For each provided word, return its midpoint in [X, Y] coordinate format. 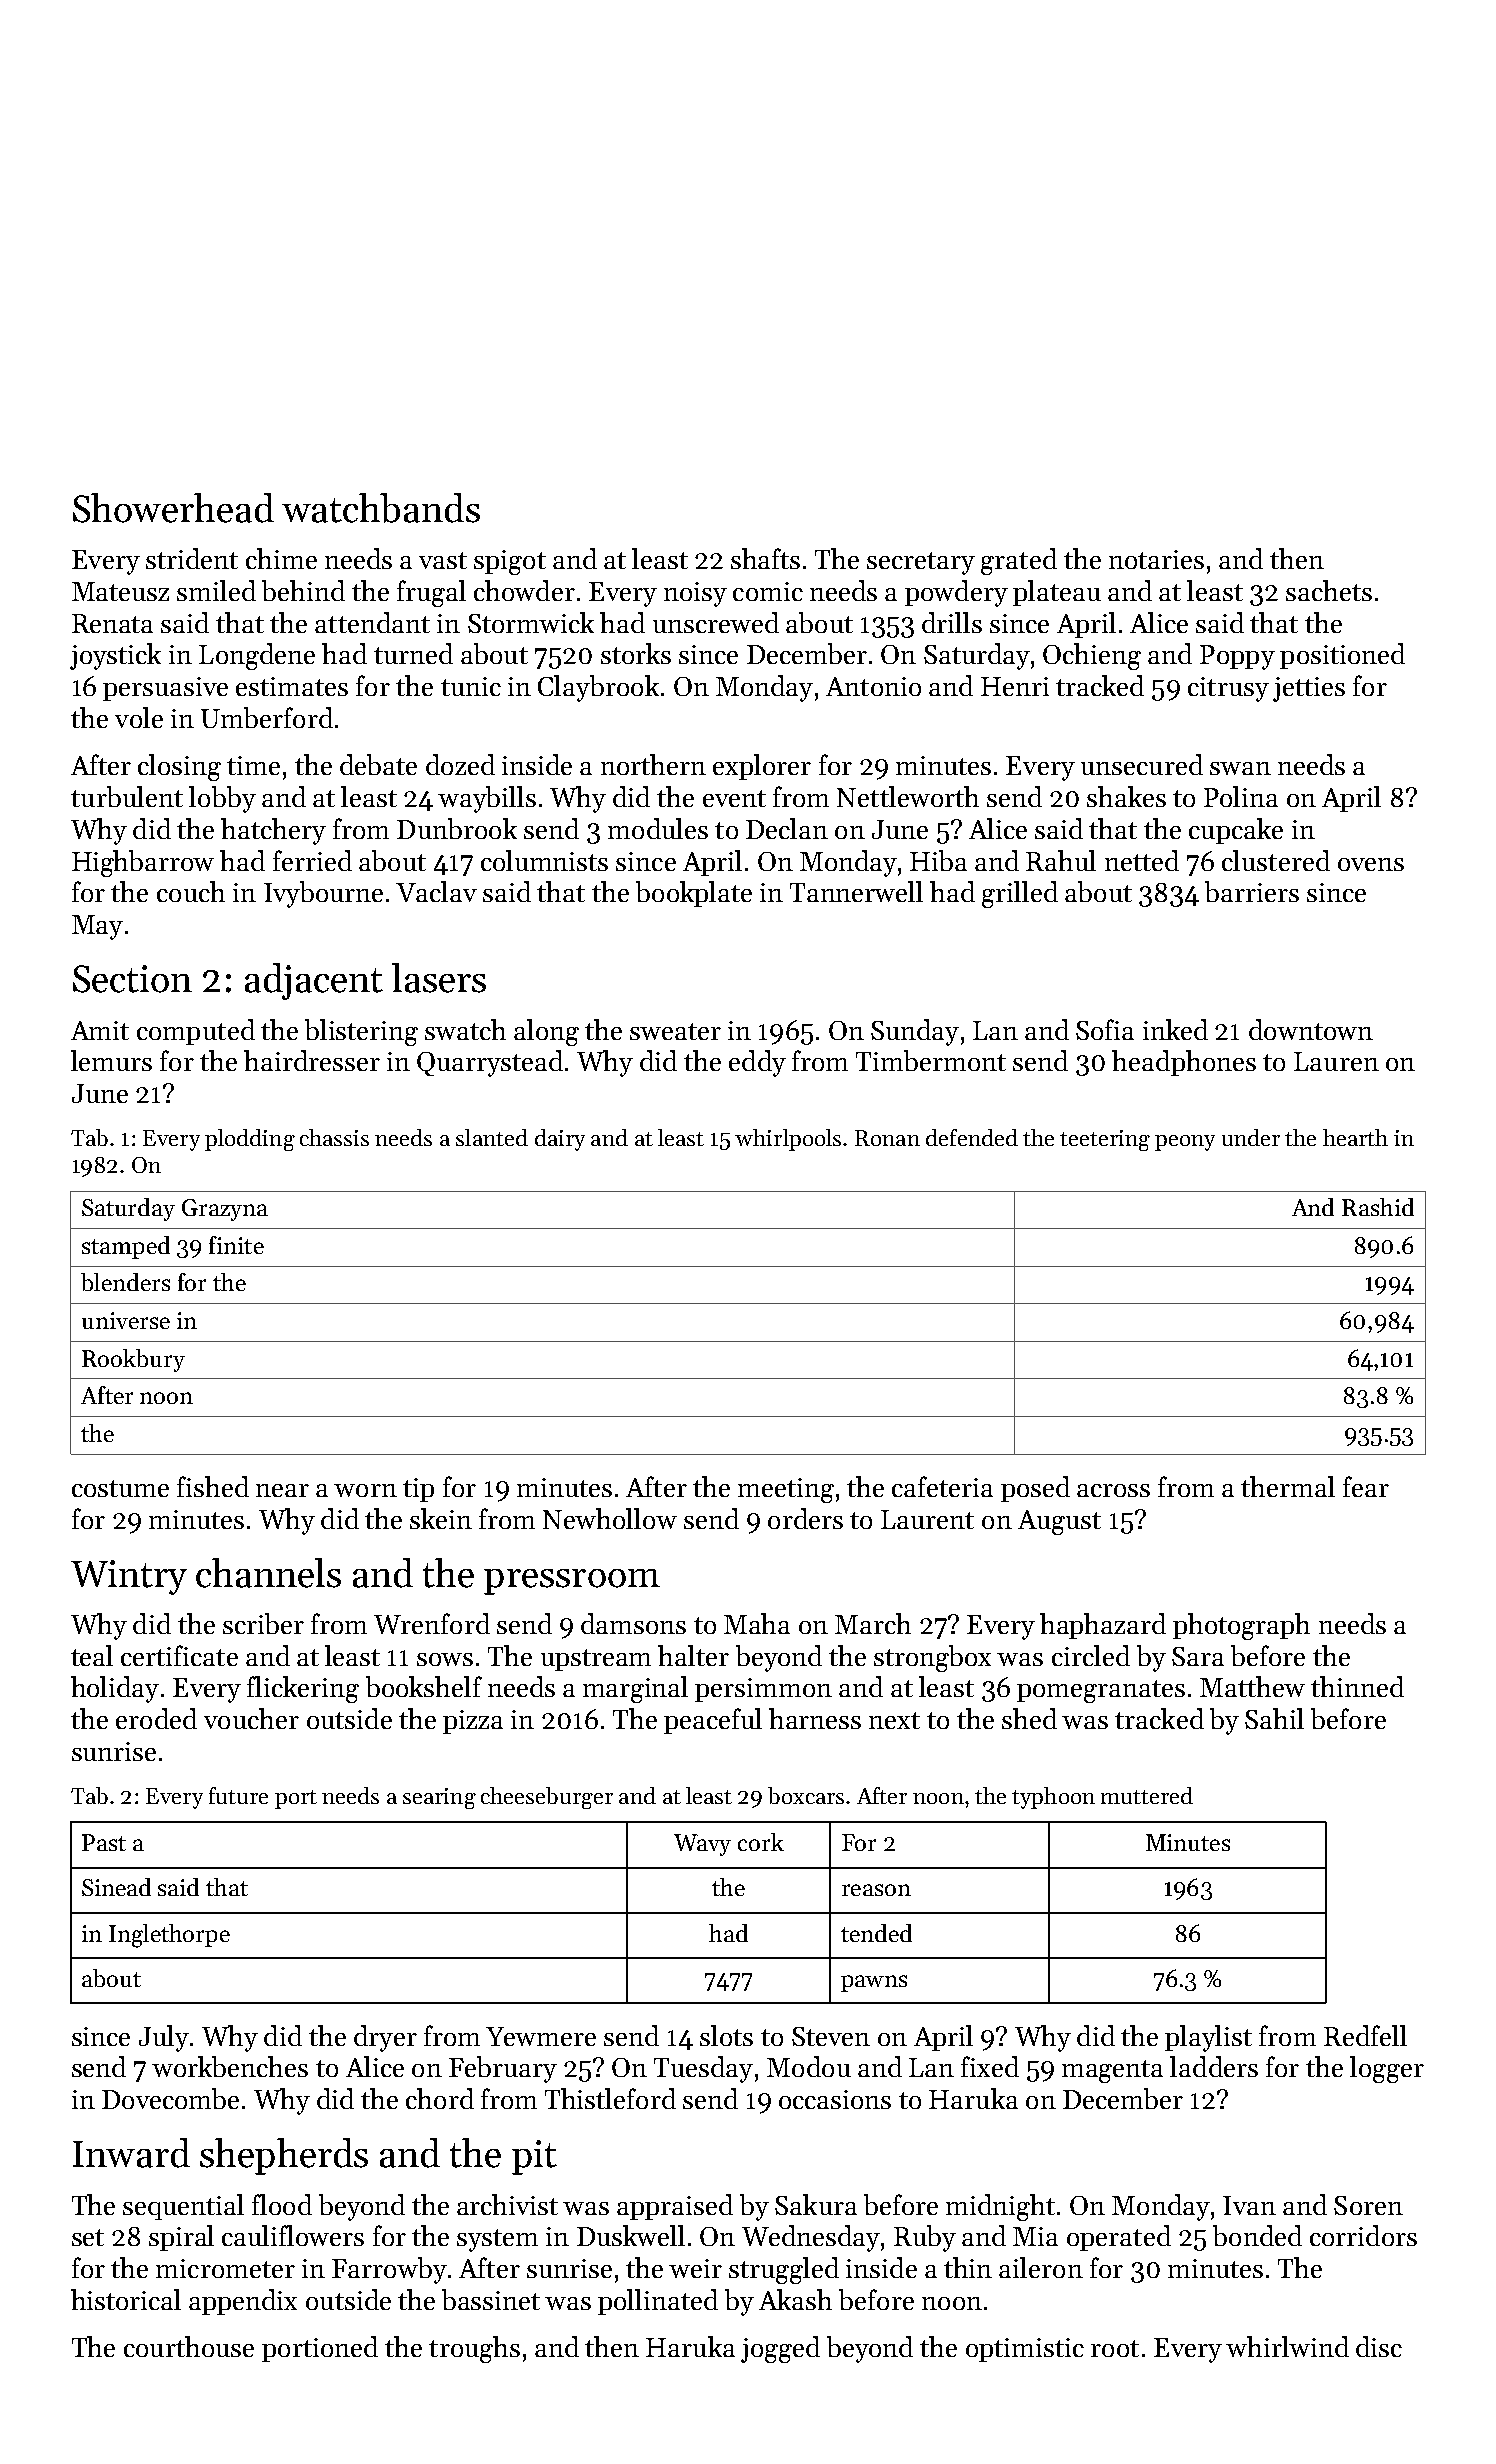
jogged [780, 2349]
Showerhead [173, 508]
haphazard [1103, 1626]
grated [1019, 561]
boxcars [806, 1795]
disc [1379, 2346]
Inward [131, 2153]
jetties [1309, 689]
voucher [251, 1718]
